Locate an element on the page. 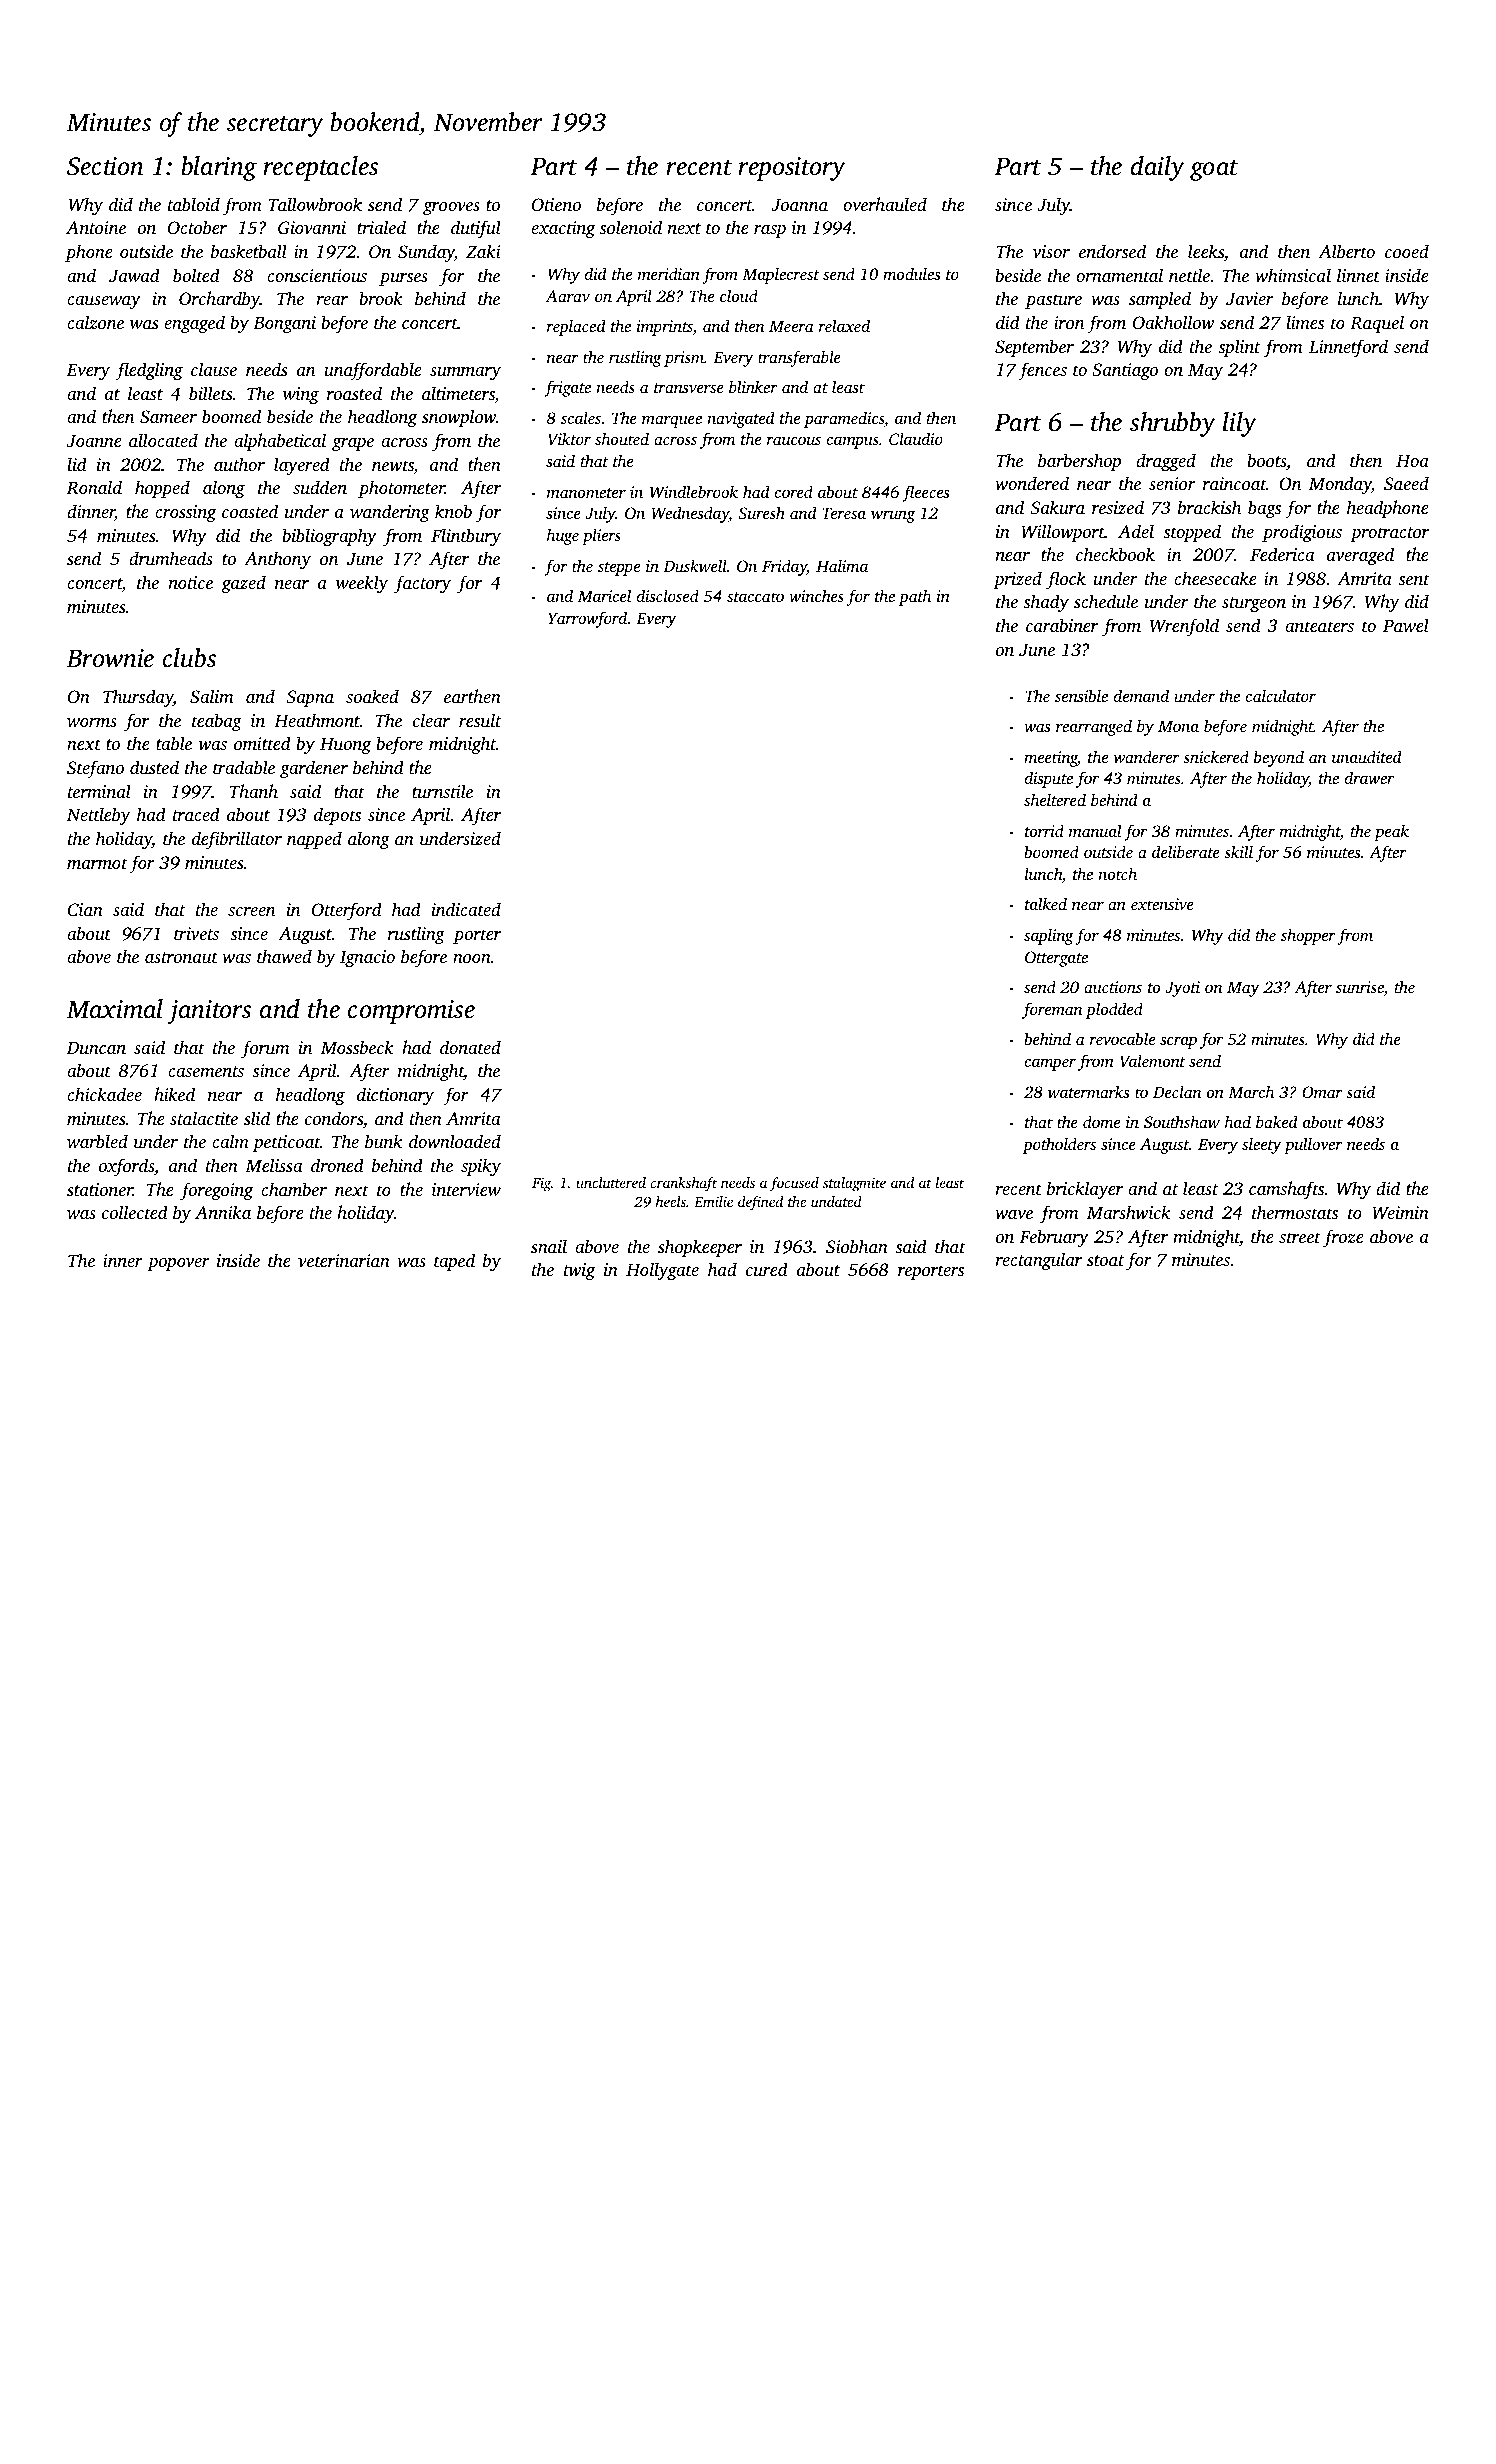  repository is located at coordinates (792, 169).
